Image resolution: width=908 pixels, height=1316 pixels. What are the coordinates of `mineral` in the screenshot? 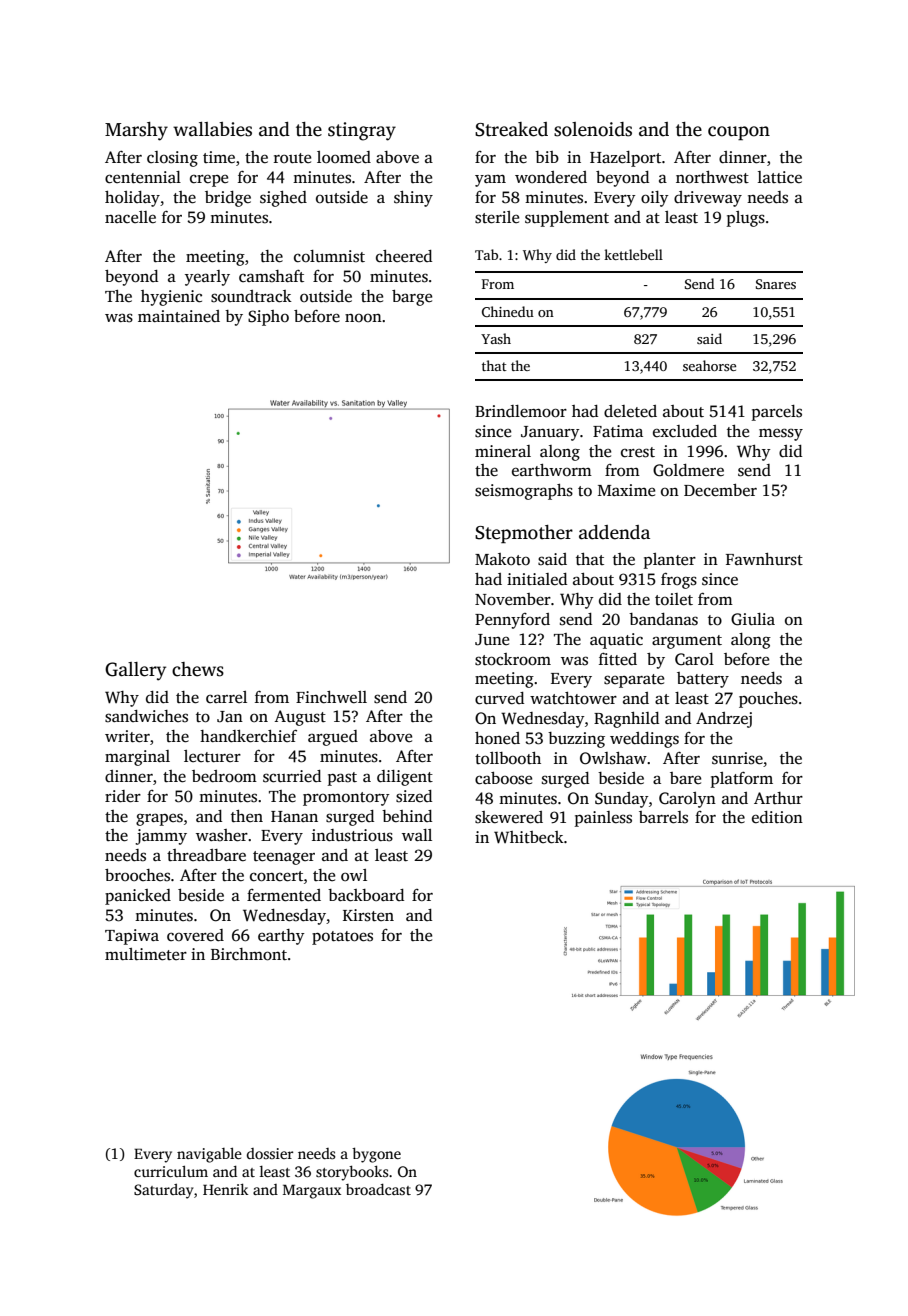 It's located at (503, 451).
